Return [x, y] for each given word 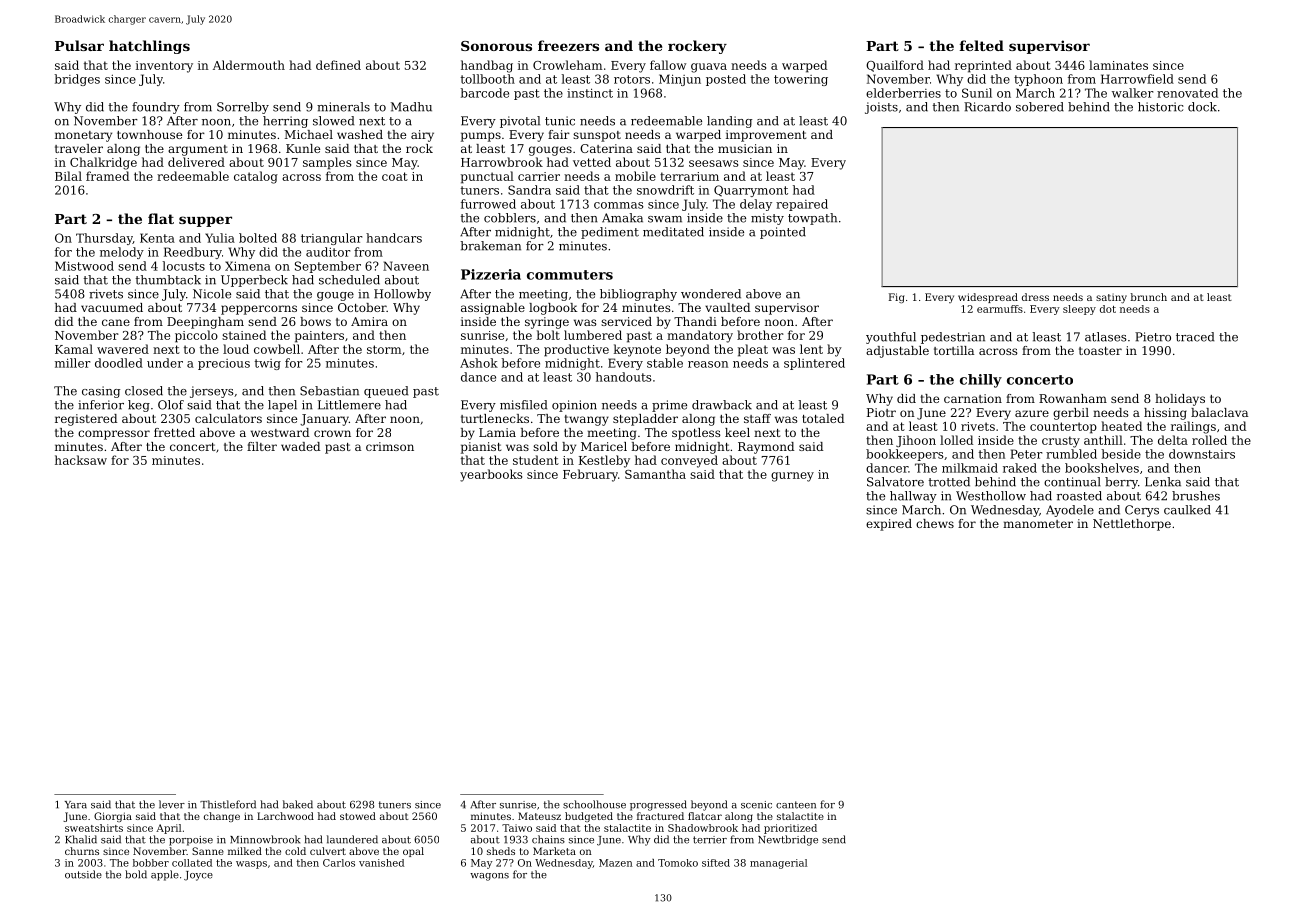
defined [338, 65]
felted [982, 45]
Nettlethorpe [1132, 525]
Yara [76, 805]
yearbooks [491, 475]
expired [889, 525]
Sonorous [496, 46]
